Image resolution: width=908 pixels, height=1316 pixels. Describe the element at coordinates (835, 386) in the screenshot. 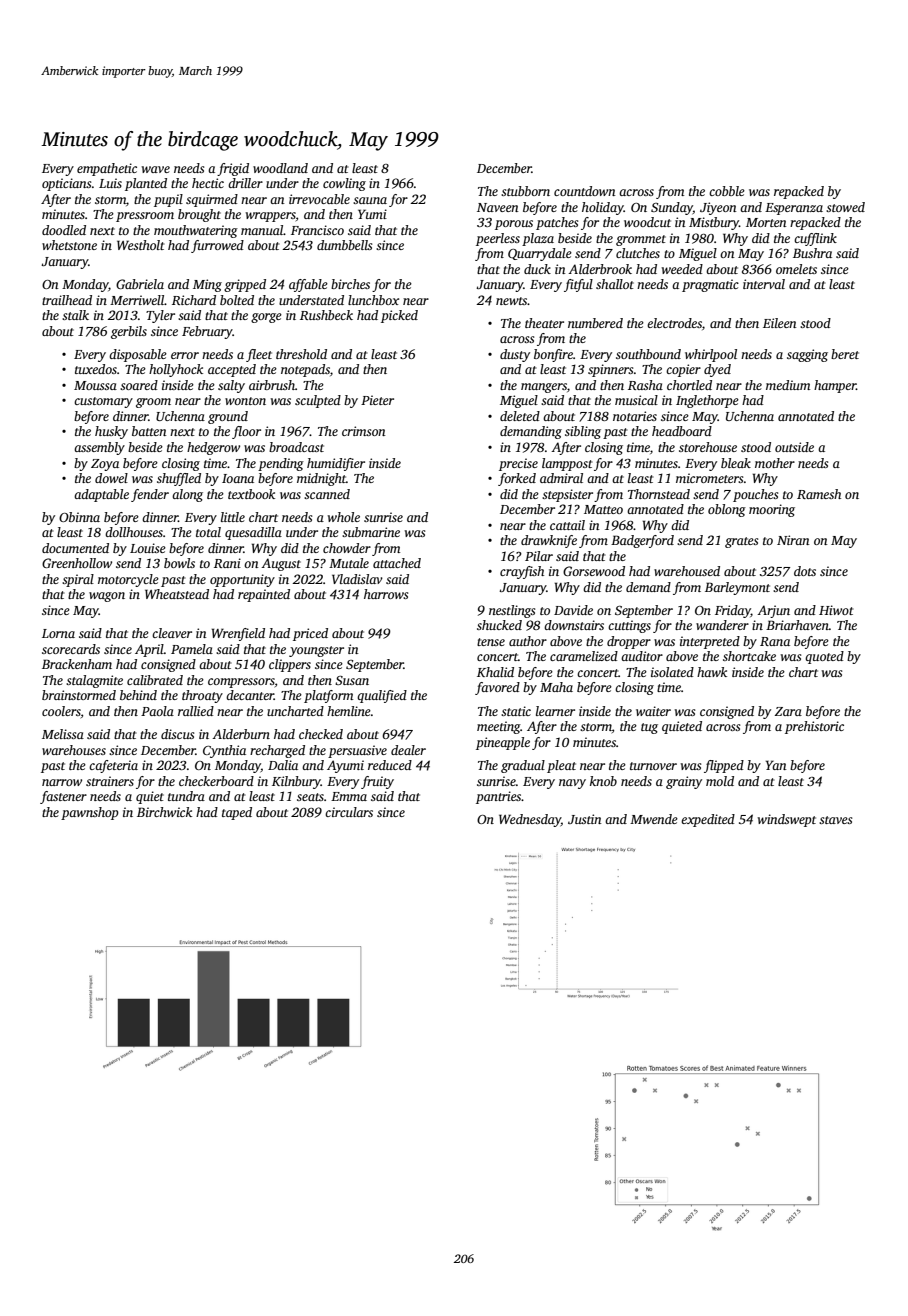

I see `hamper` at that location.
